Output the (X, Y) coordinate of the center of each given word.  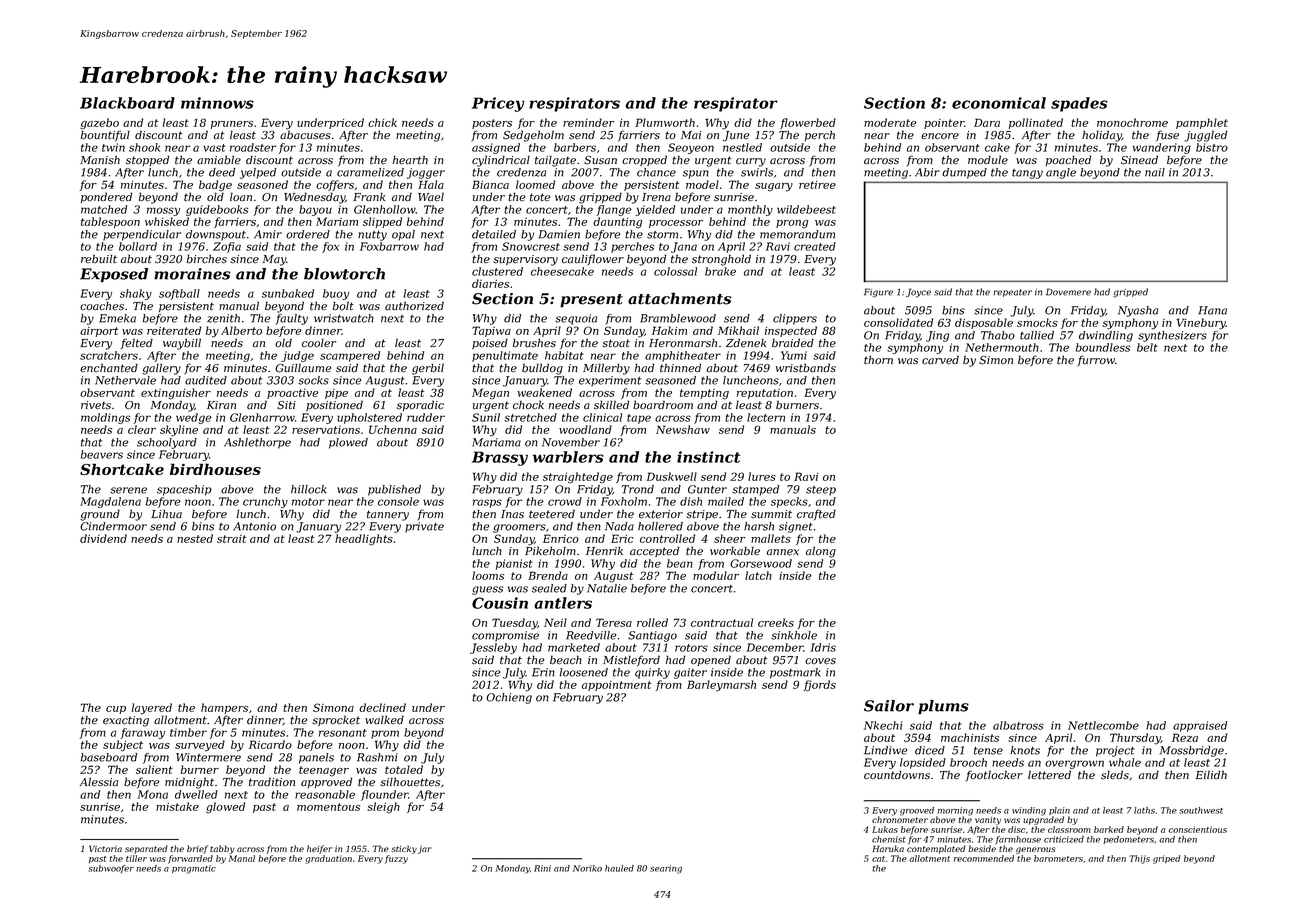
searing (666, 869)
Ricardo (270, 744)
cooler (319, 343)
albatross (1018, 725)
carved (940, 360)
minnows (217, 103)
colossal (675, 271)
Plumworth (665, 122)
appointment (616, 686)
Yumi (794, 355)
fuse (1167, 136)
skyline (179, 431)
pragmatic (194, 869)
